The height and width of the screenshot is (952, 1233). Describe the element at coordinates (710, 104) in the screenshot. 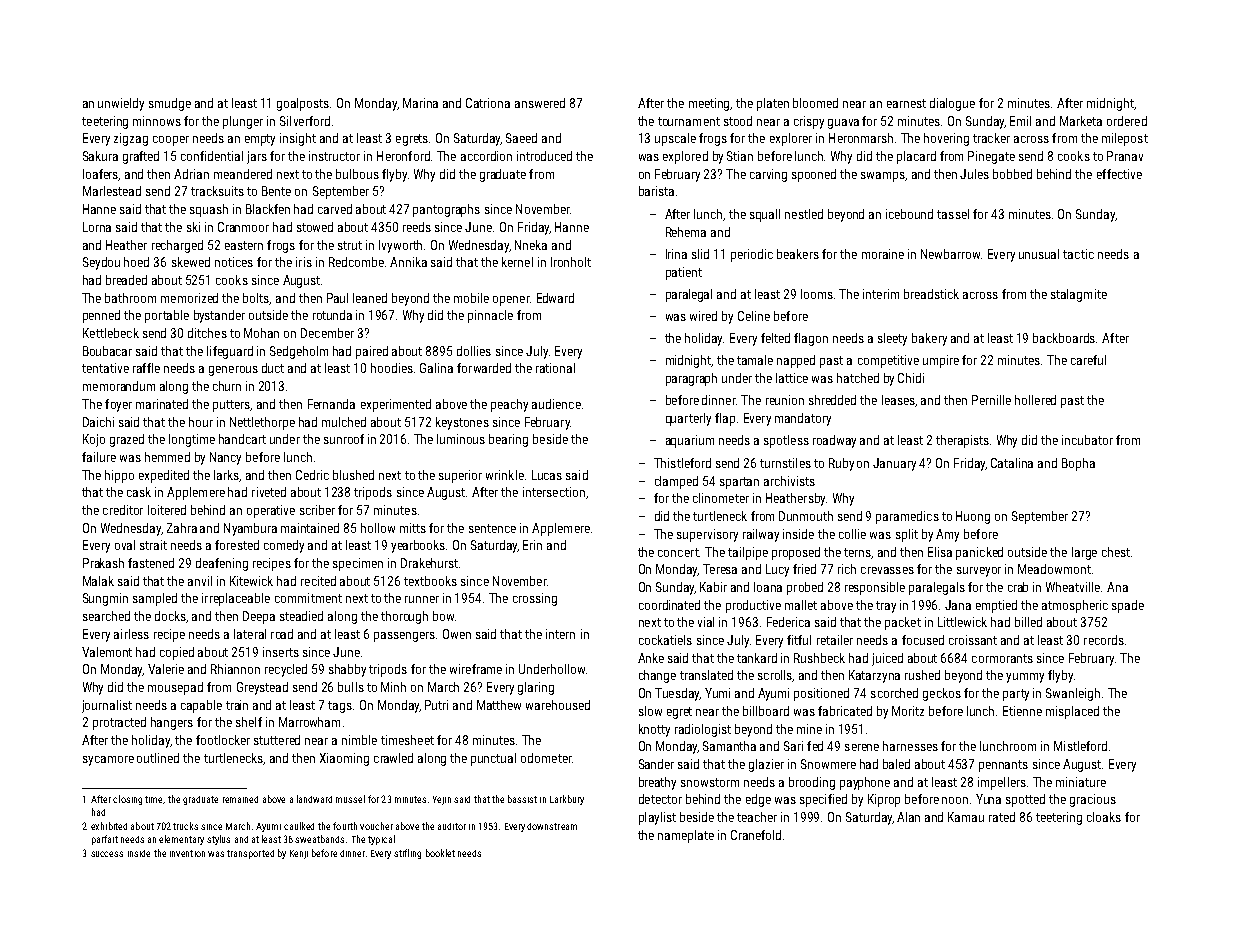

I see `meeting` at that location.
